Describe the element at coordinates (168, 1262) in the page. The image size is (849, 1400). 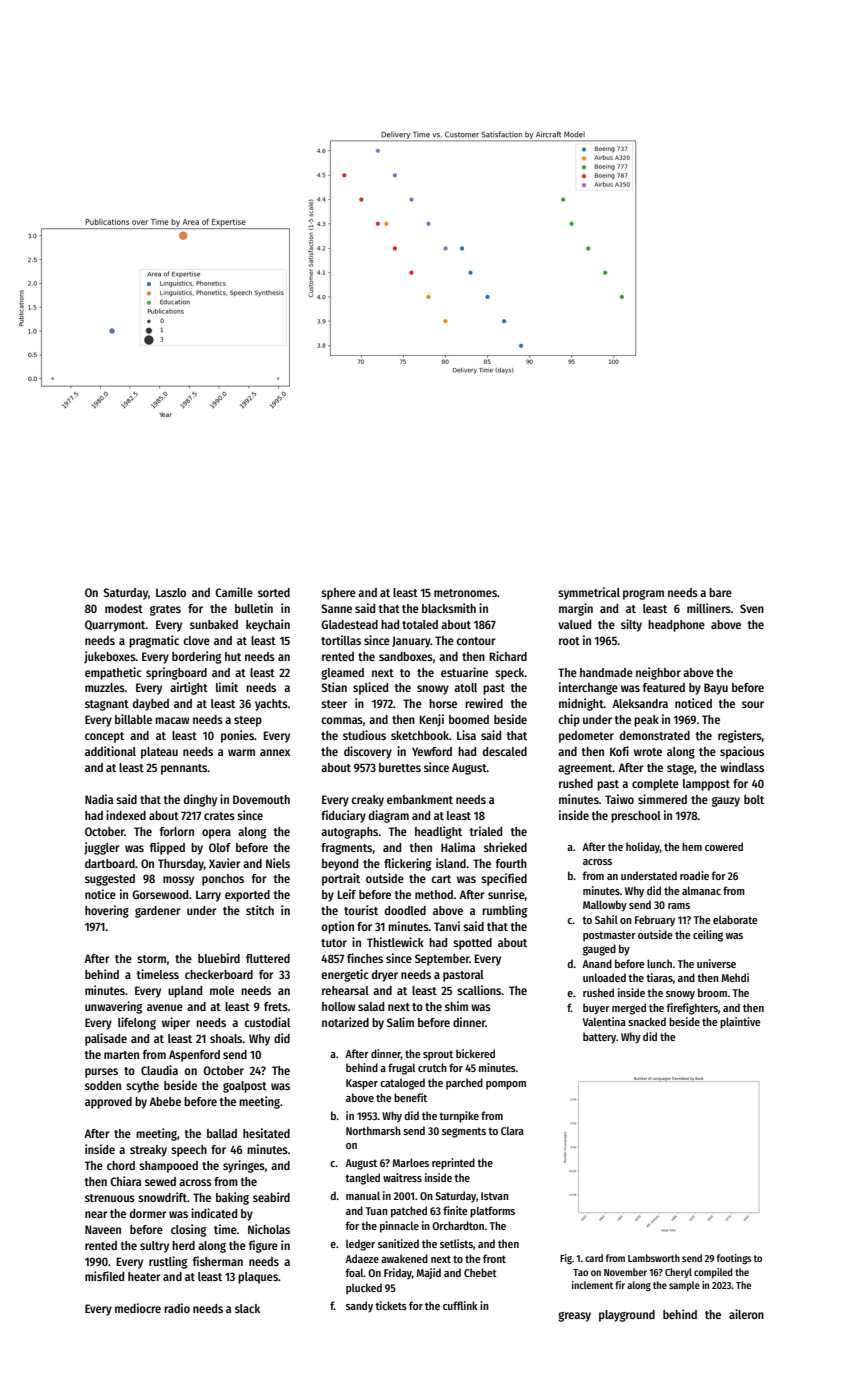
I see `rustling` at that location.
